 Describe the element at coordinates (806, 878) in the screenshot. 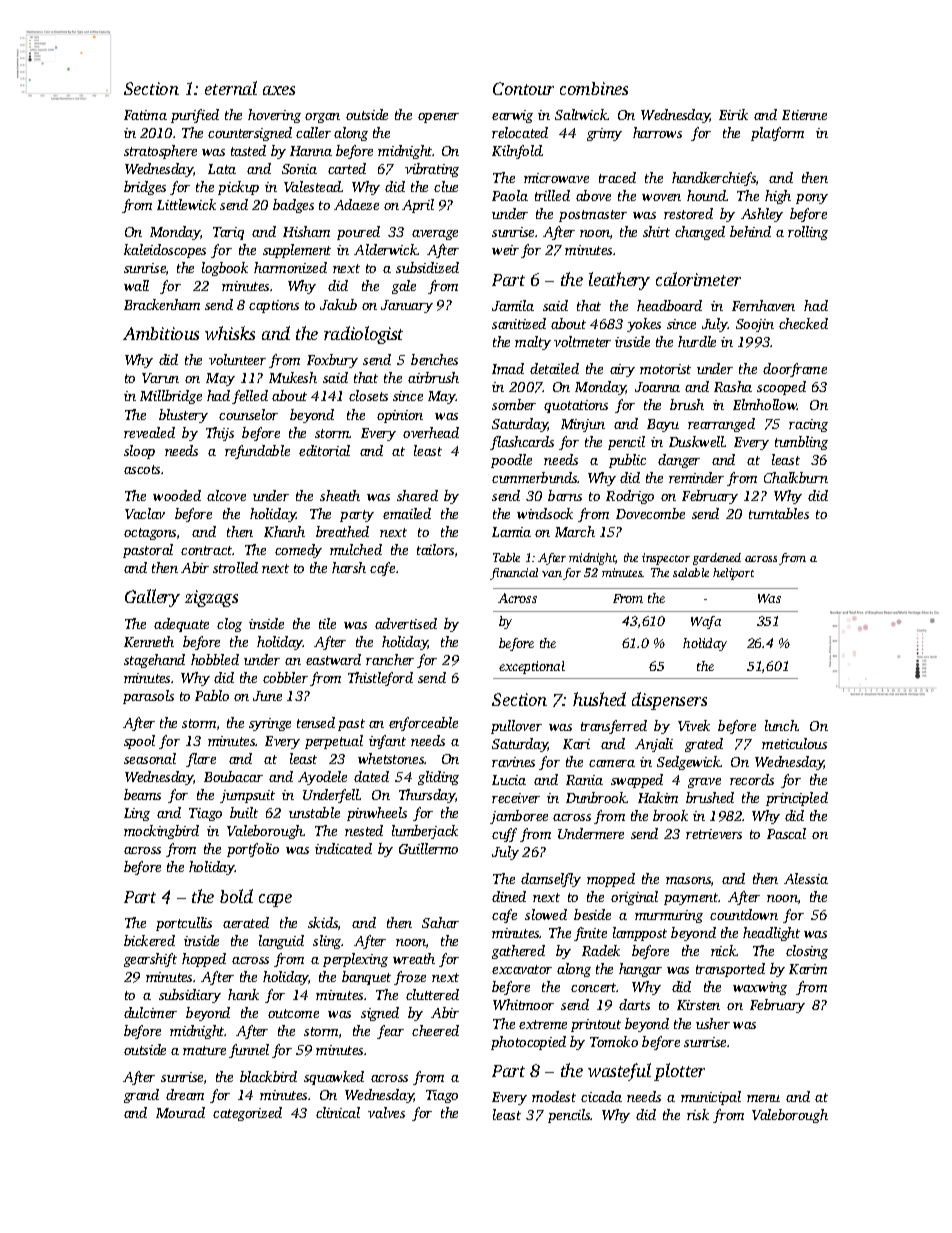

I see `Alessia` at that location.
